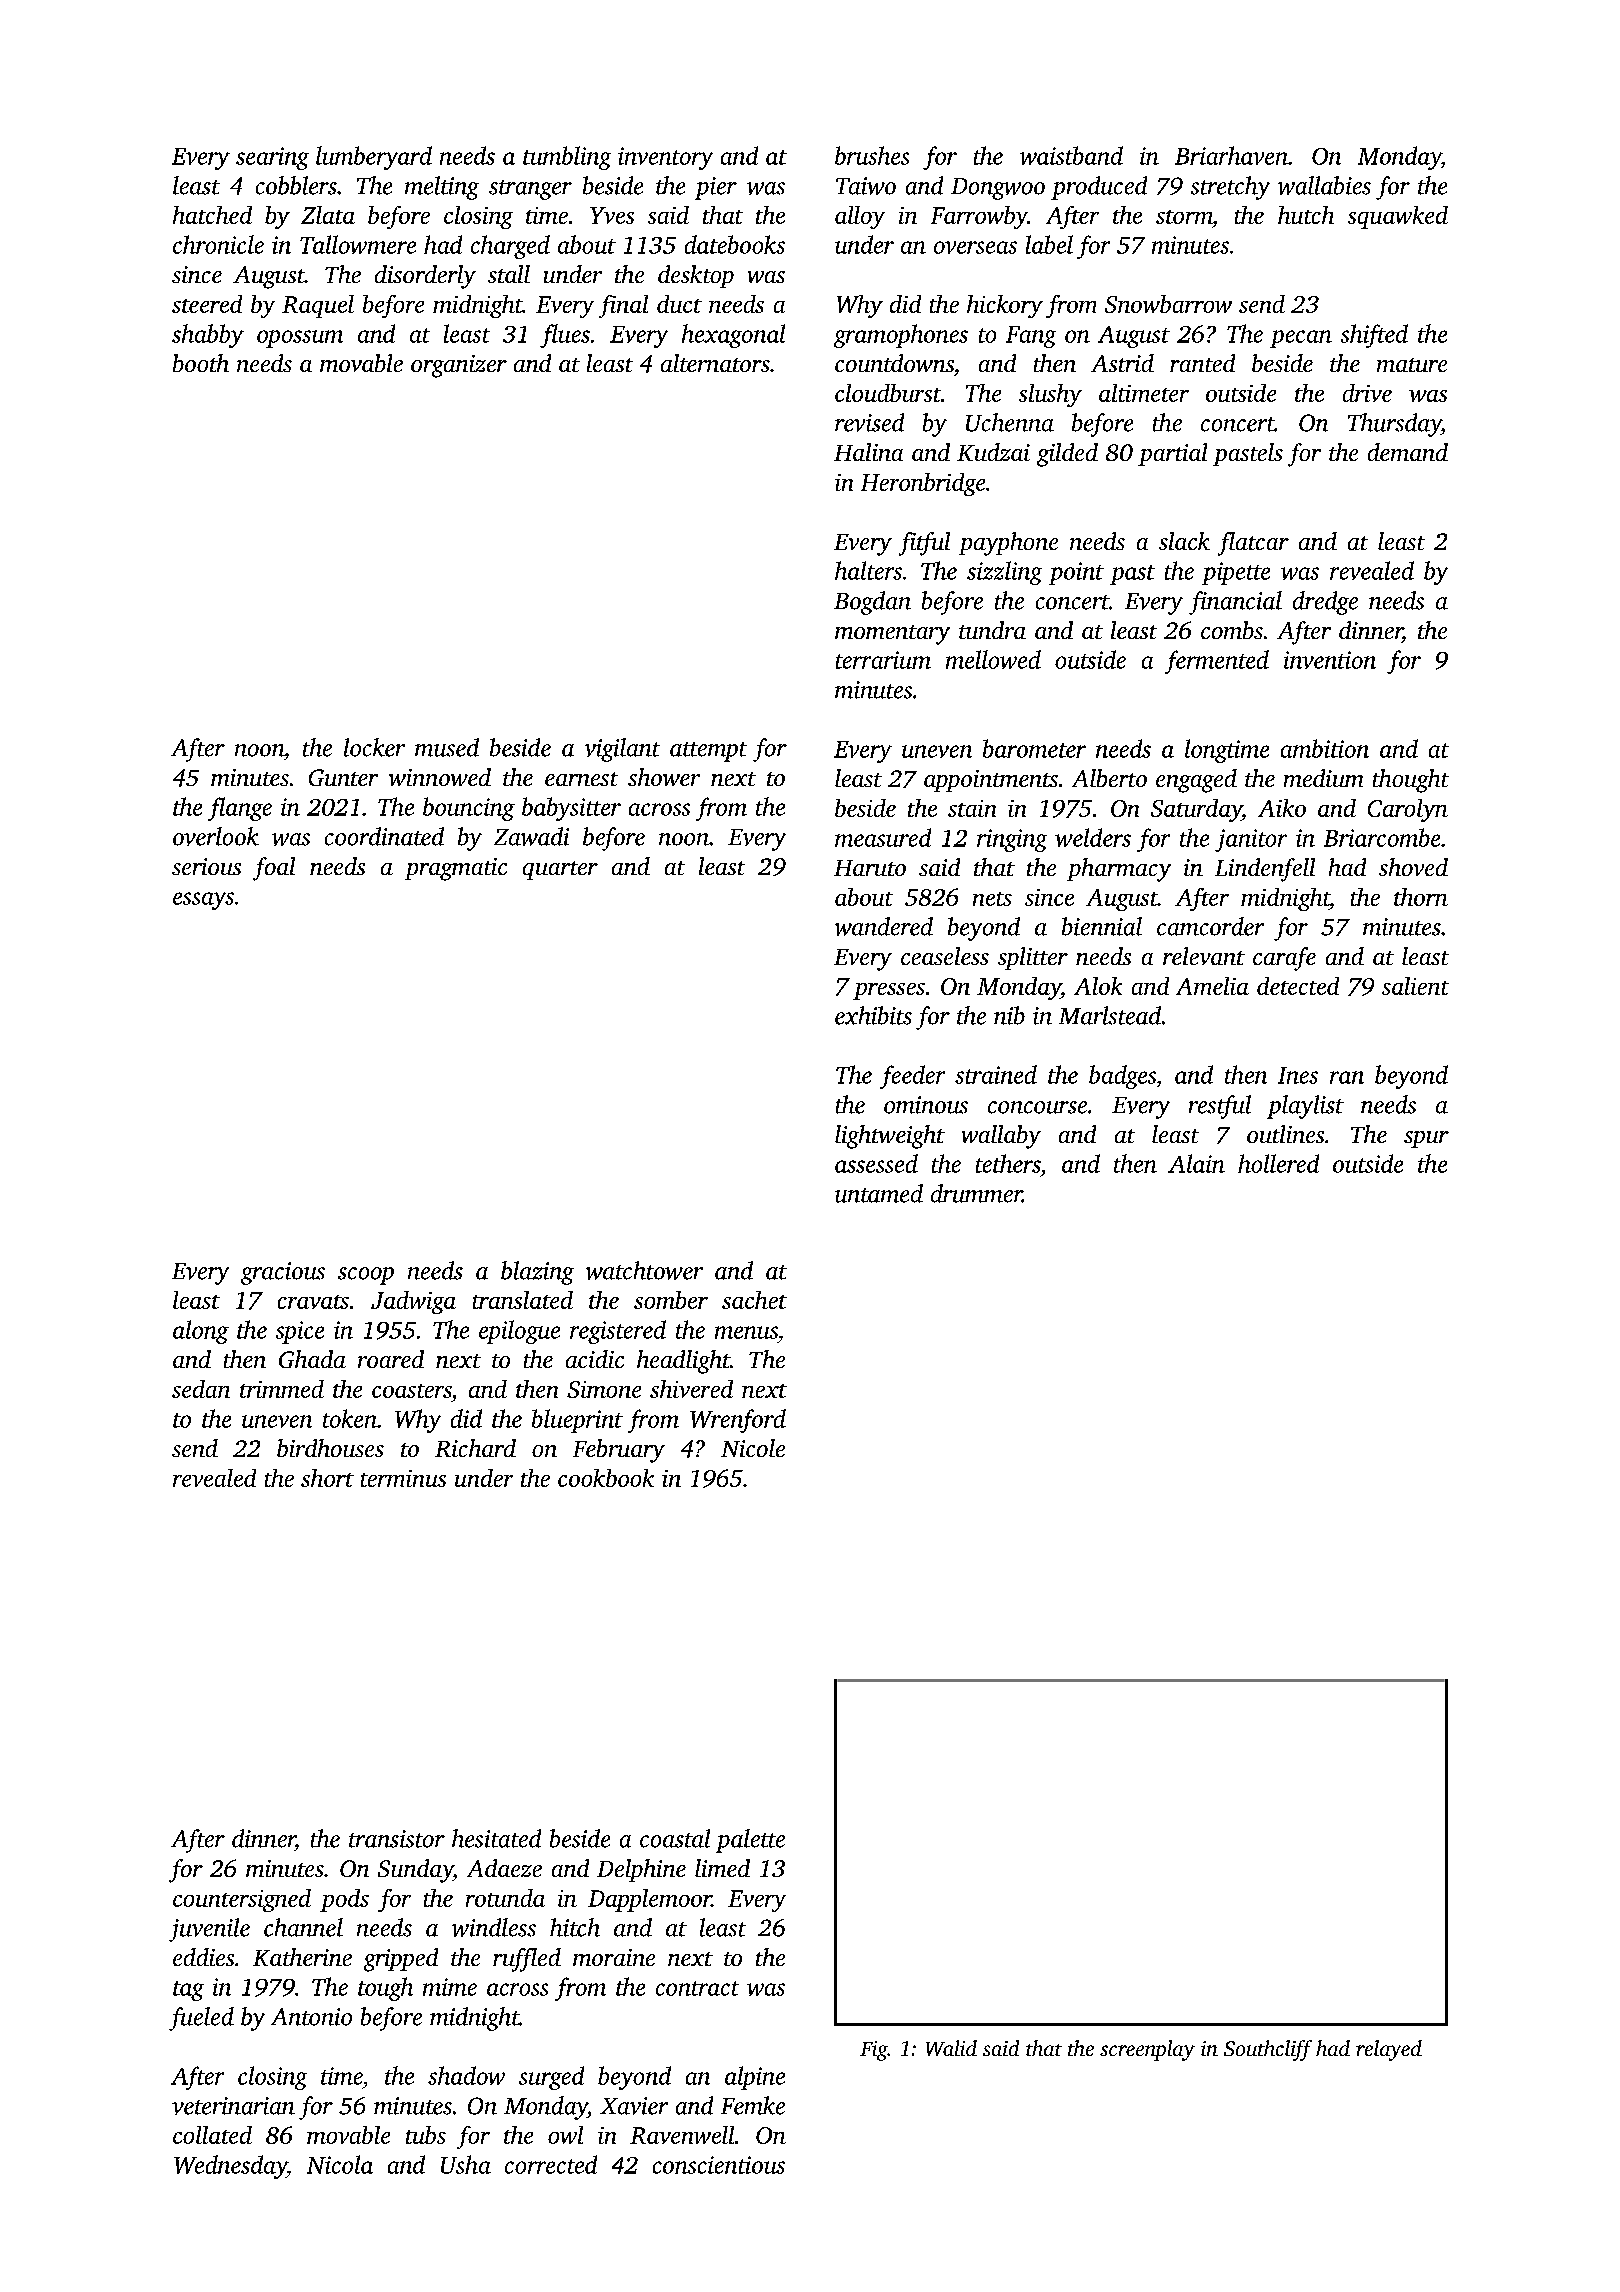  What do you see at coordinates (1231, 155) in the screenshot?
I see `Briarhaven` at bounding box center [1231, 155].
